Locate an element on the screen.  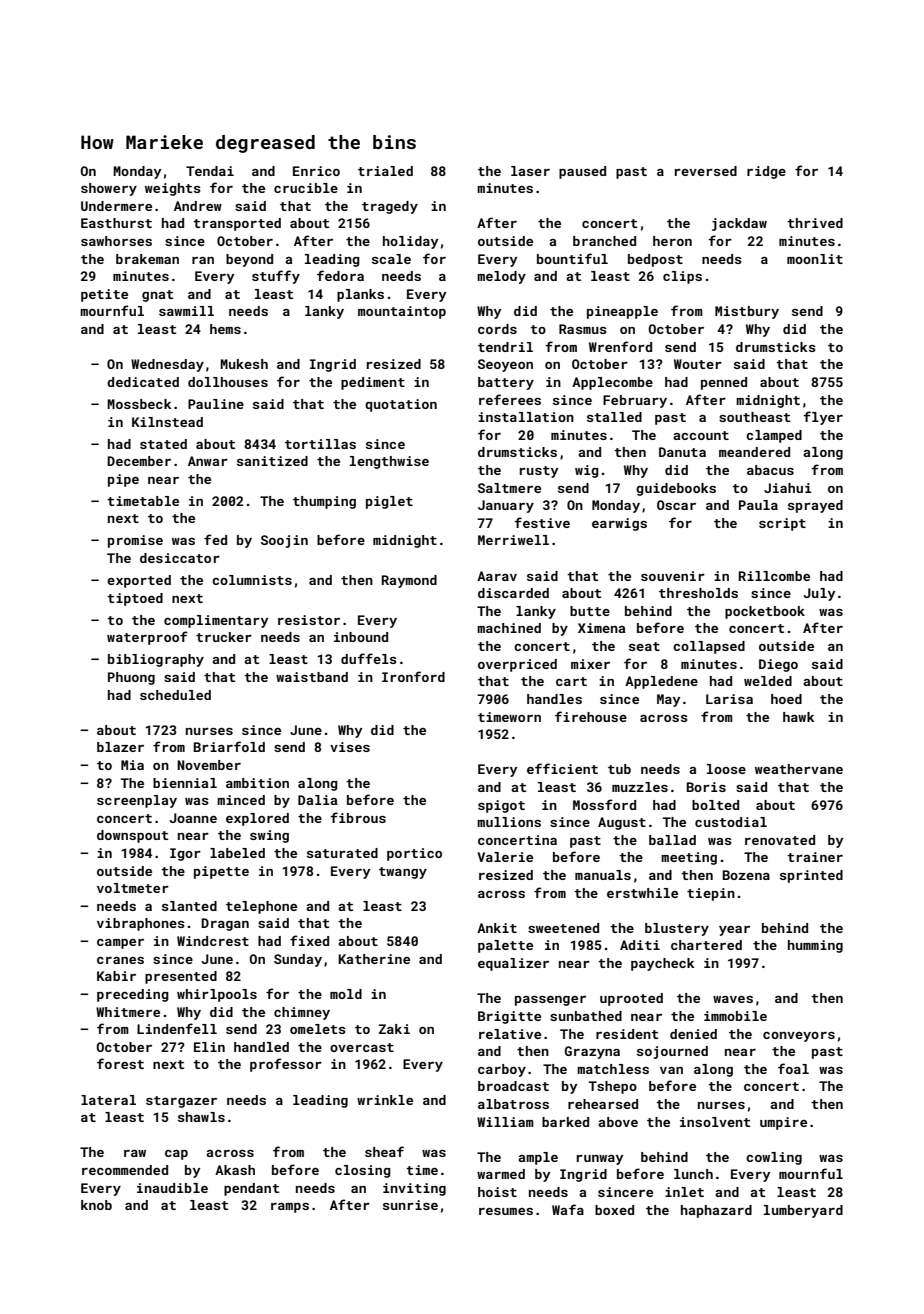
Dalia is located at coordinates (317, 800).
